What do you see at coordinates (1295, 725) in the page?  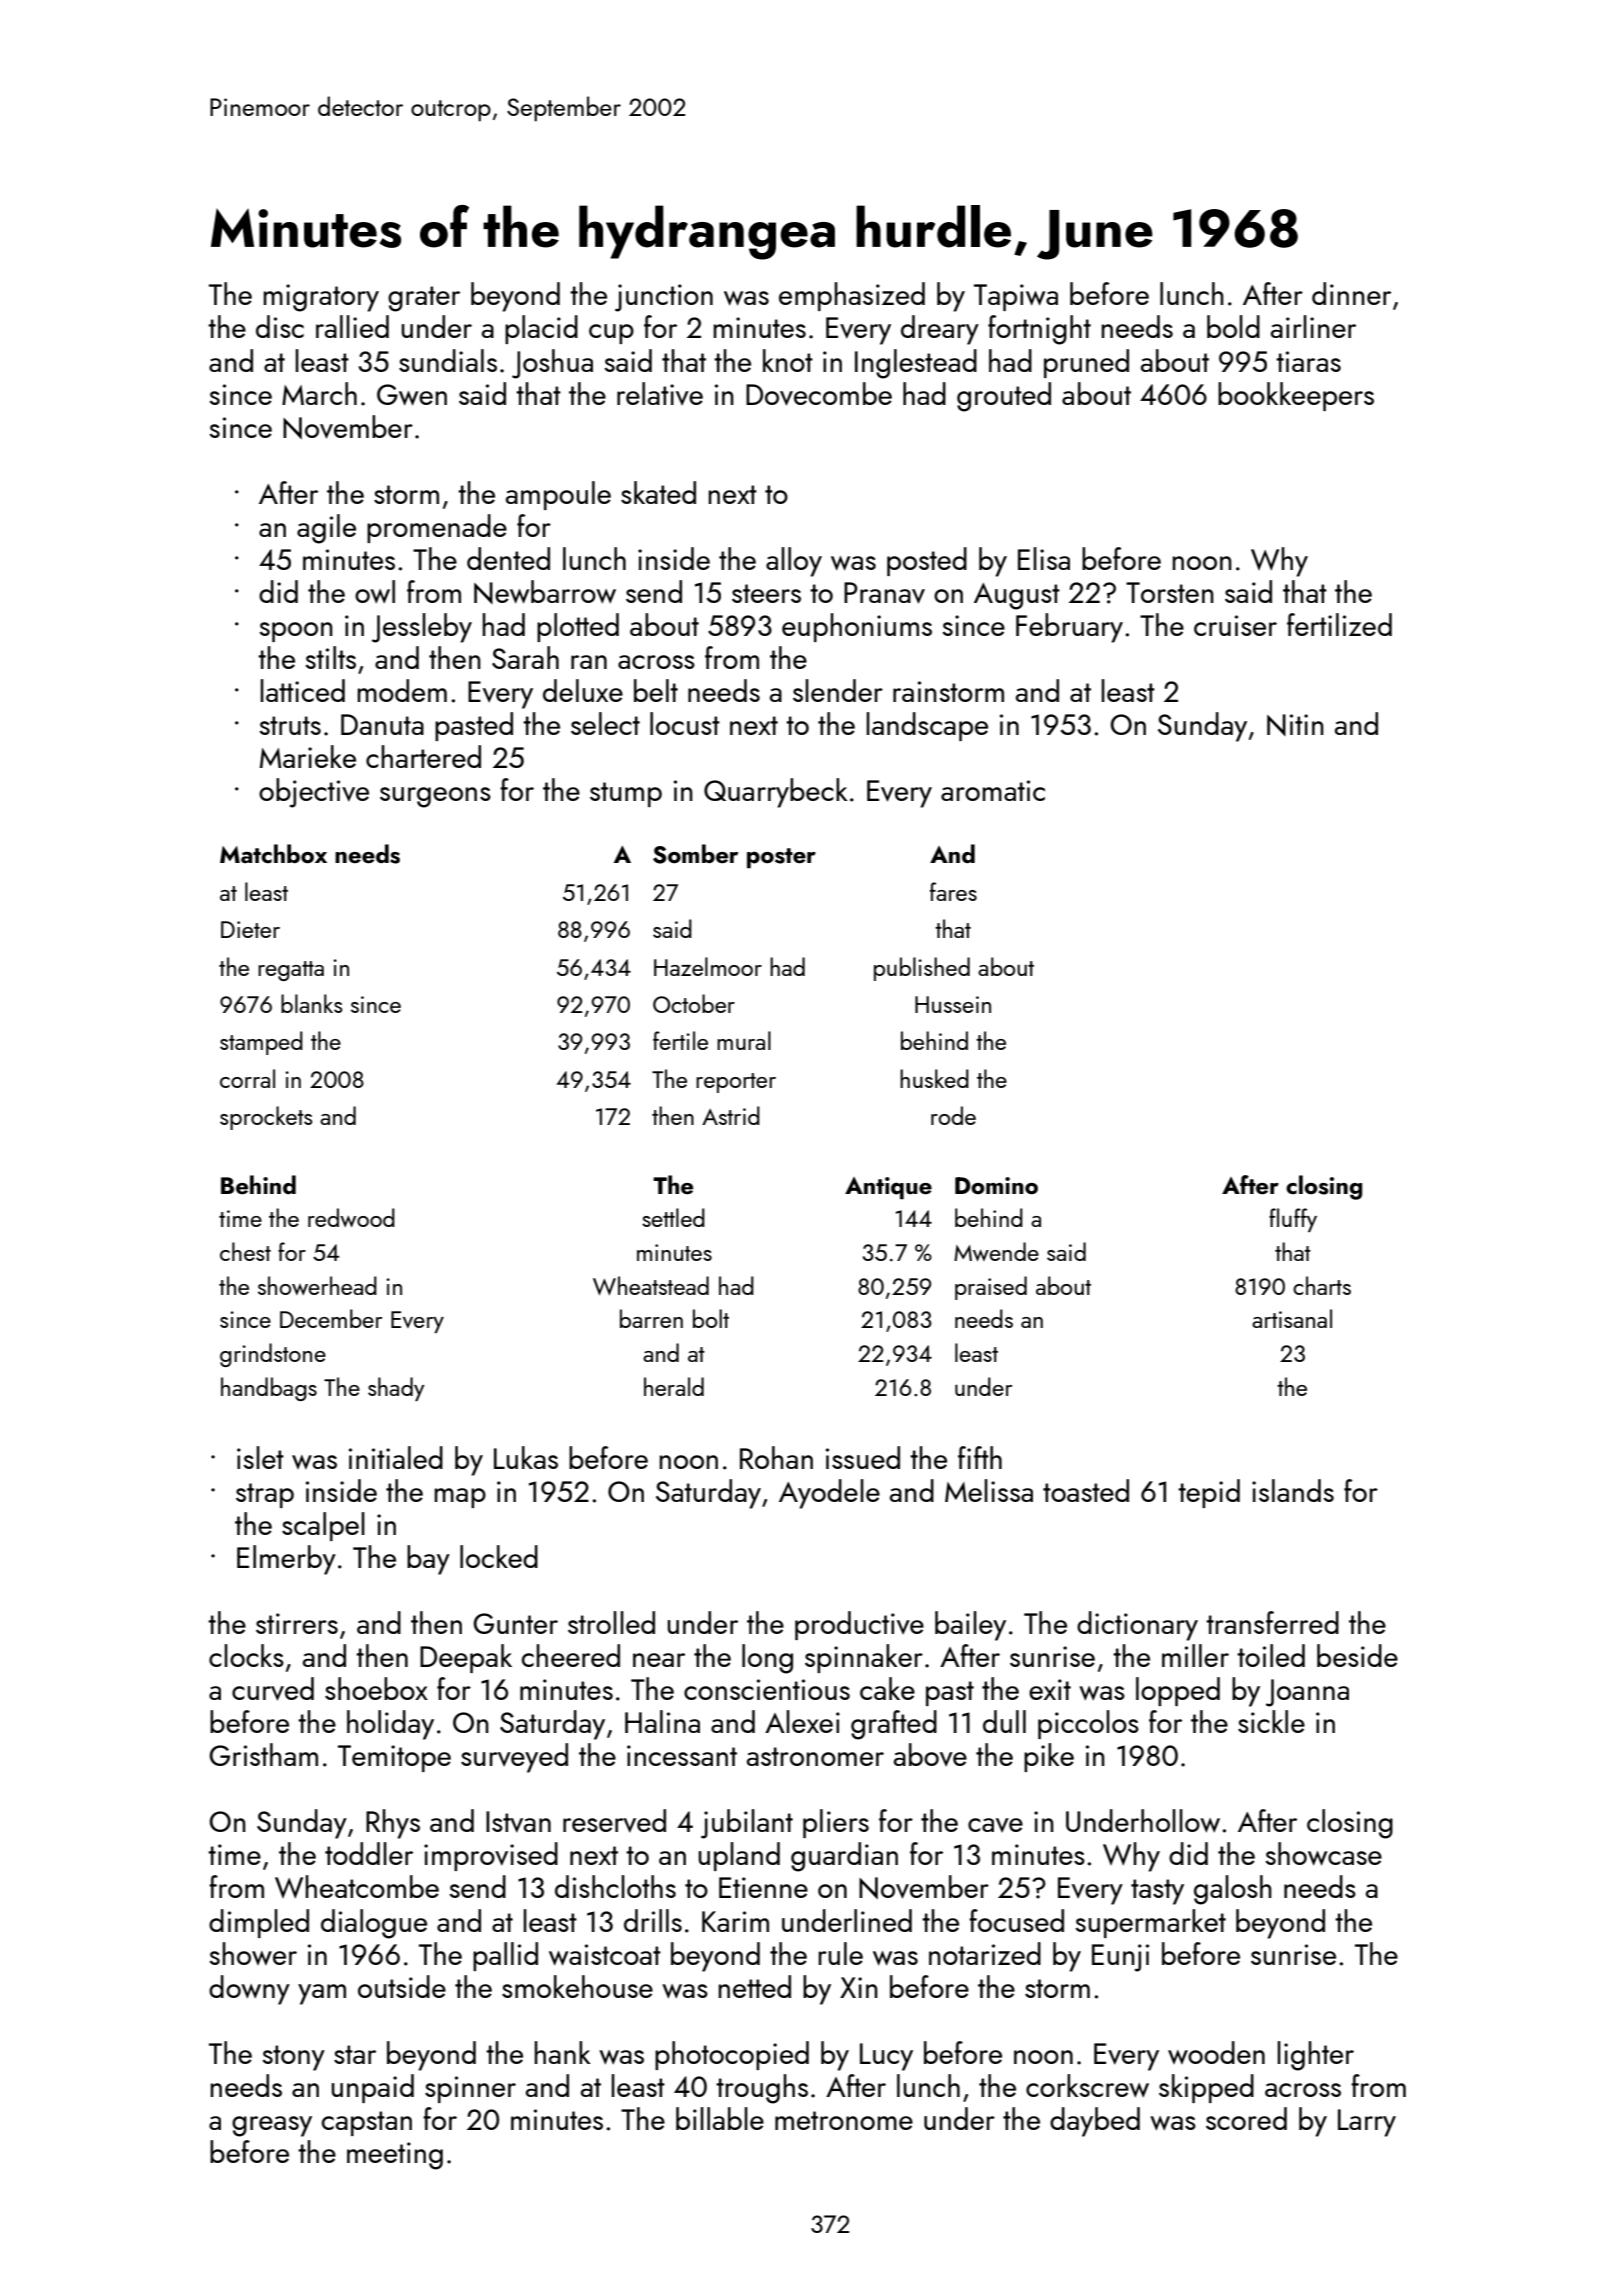 I see `Nitin` at bounding box center [1295, 725].
